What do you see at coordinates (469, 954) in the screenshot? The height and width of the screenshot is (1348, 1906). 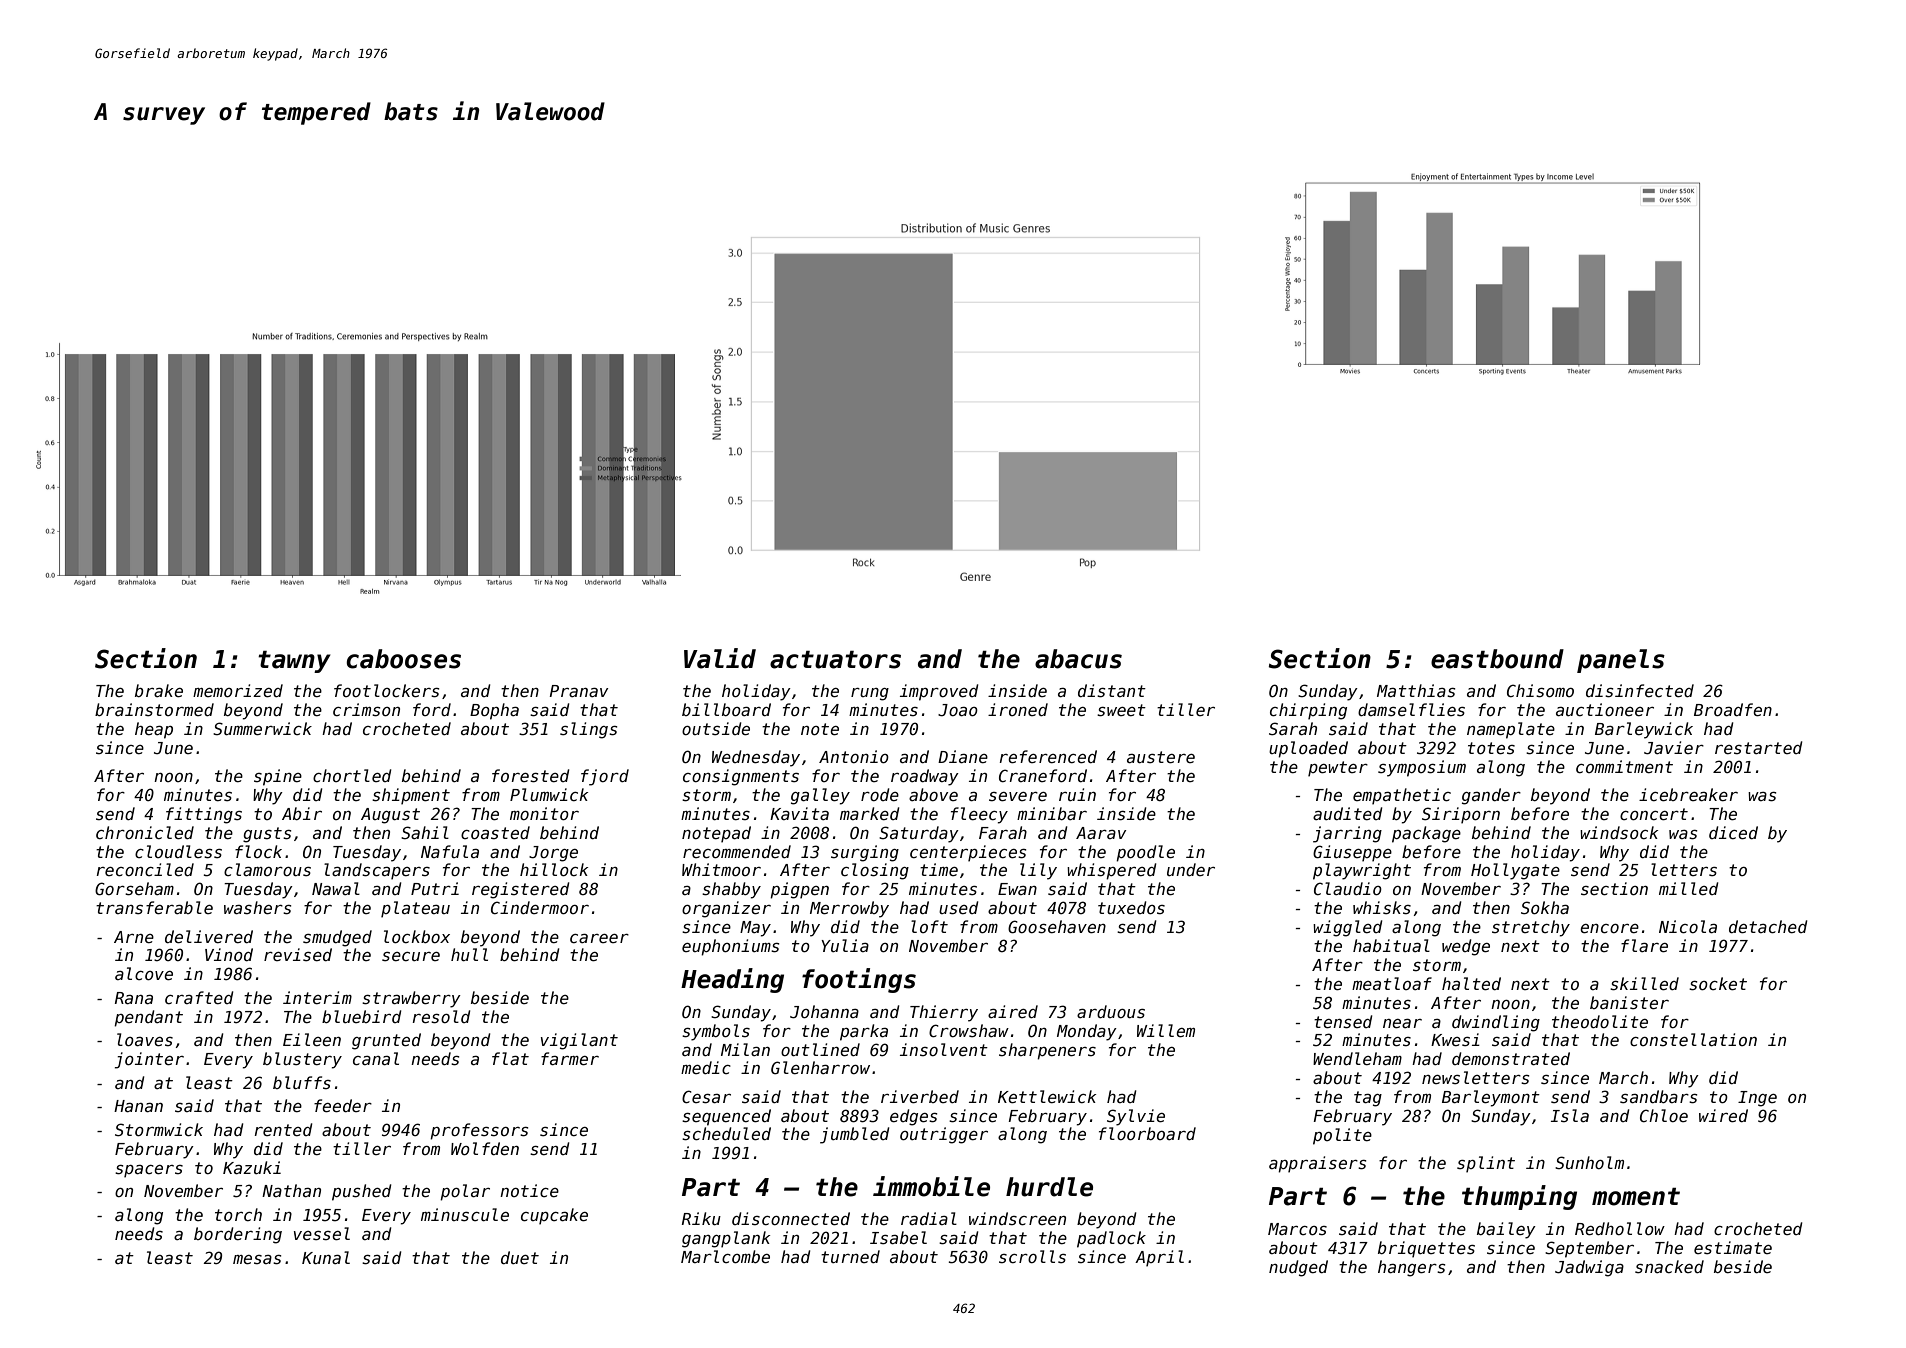 I see `hull` at bounding box center [469, 954].
